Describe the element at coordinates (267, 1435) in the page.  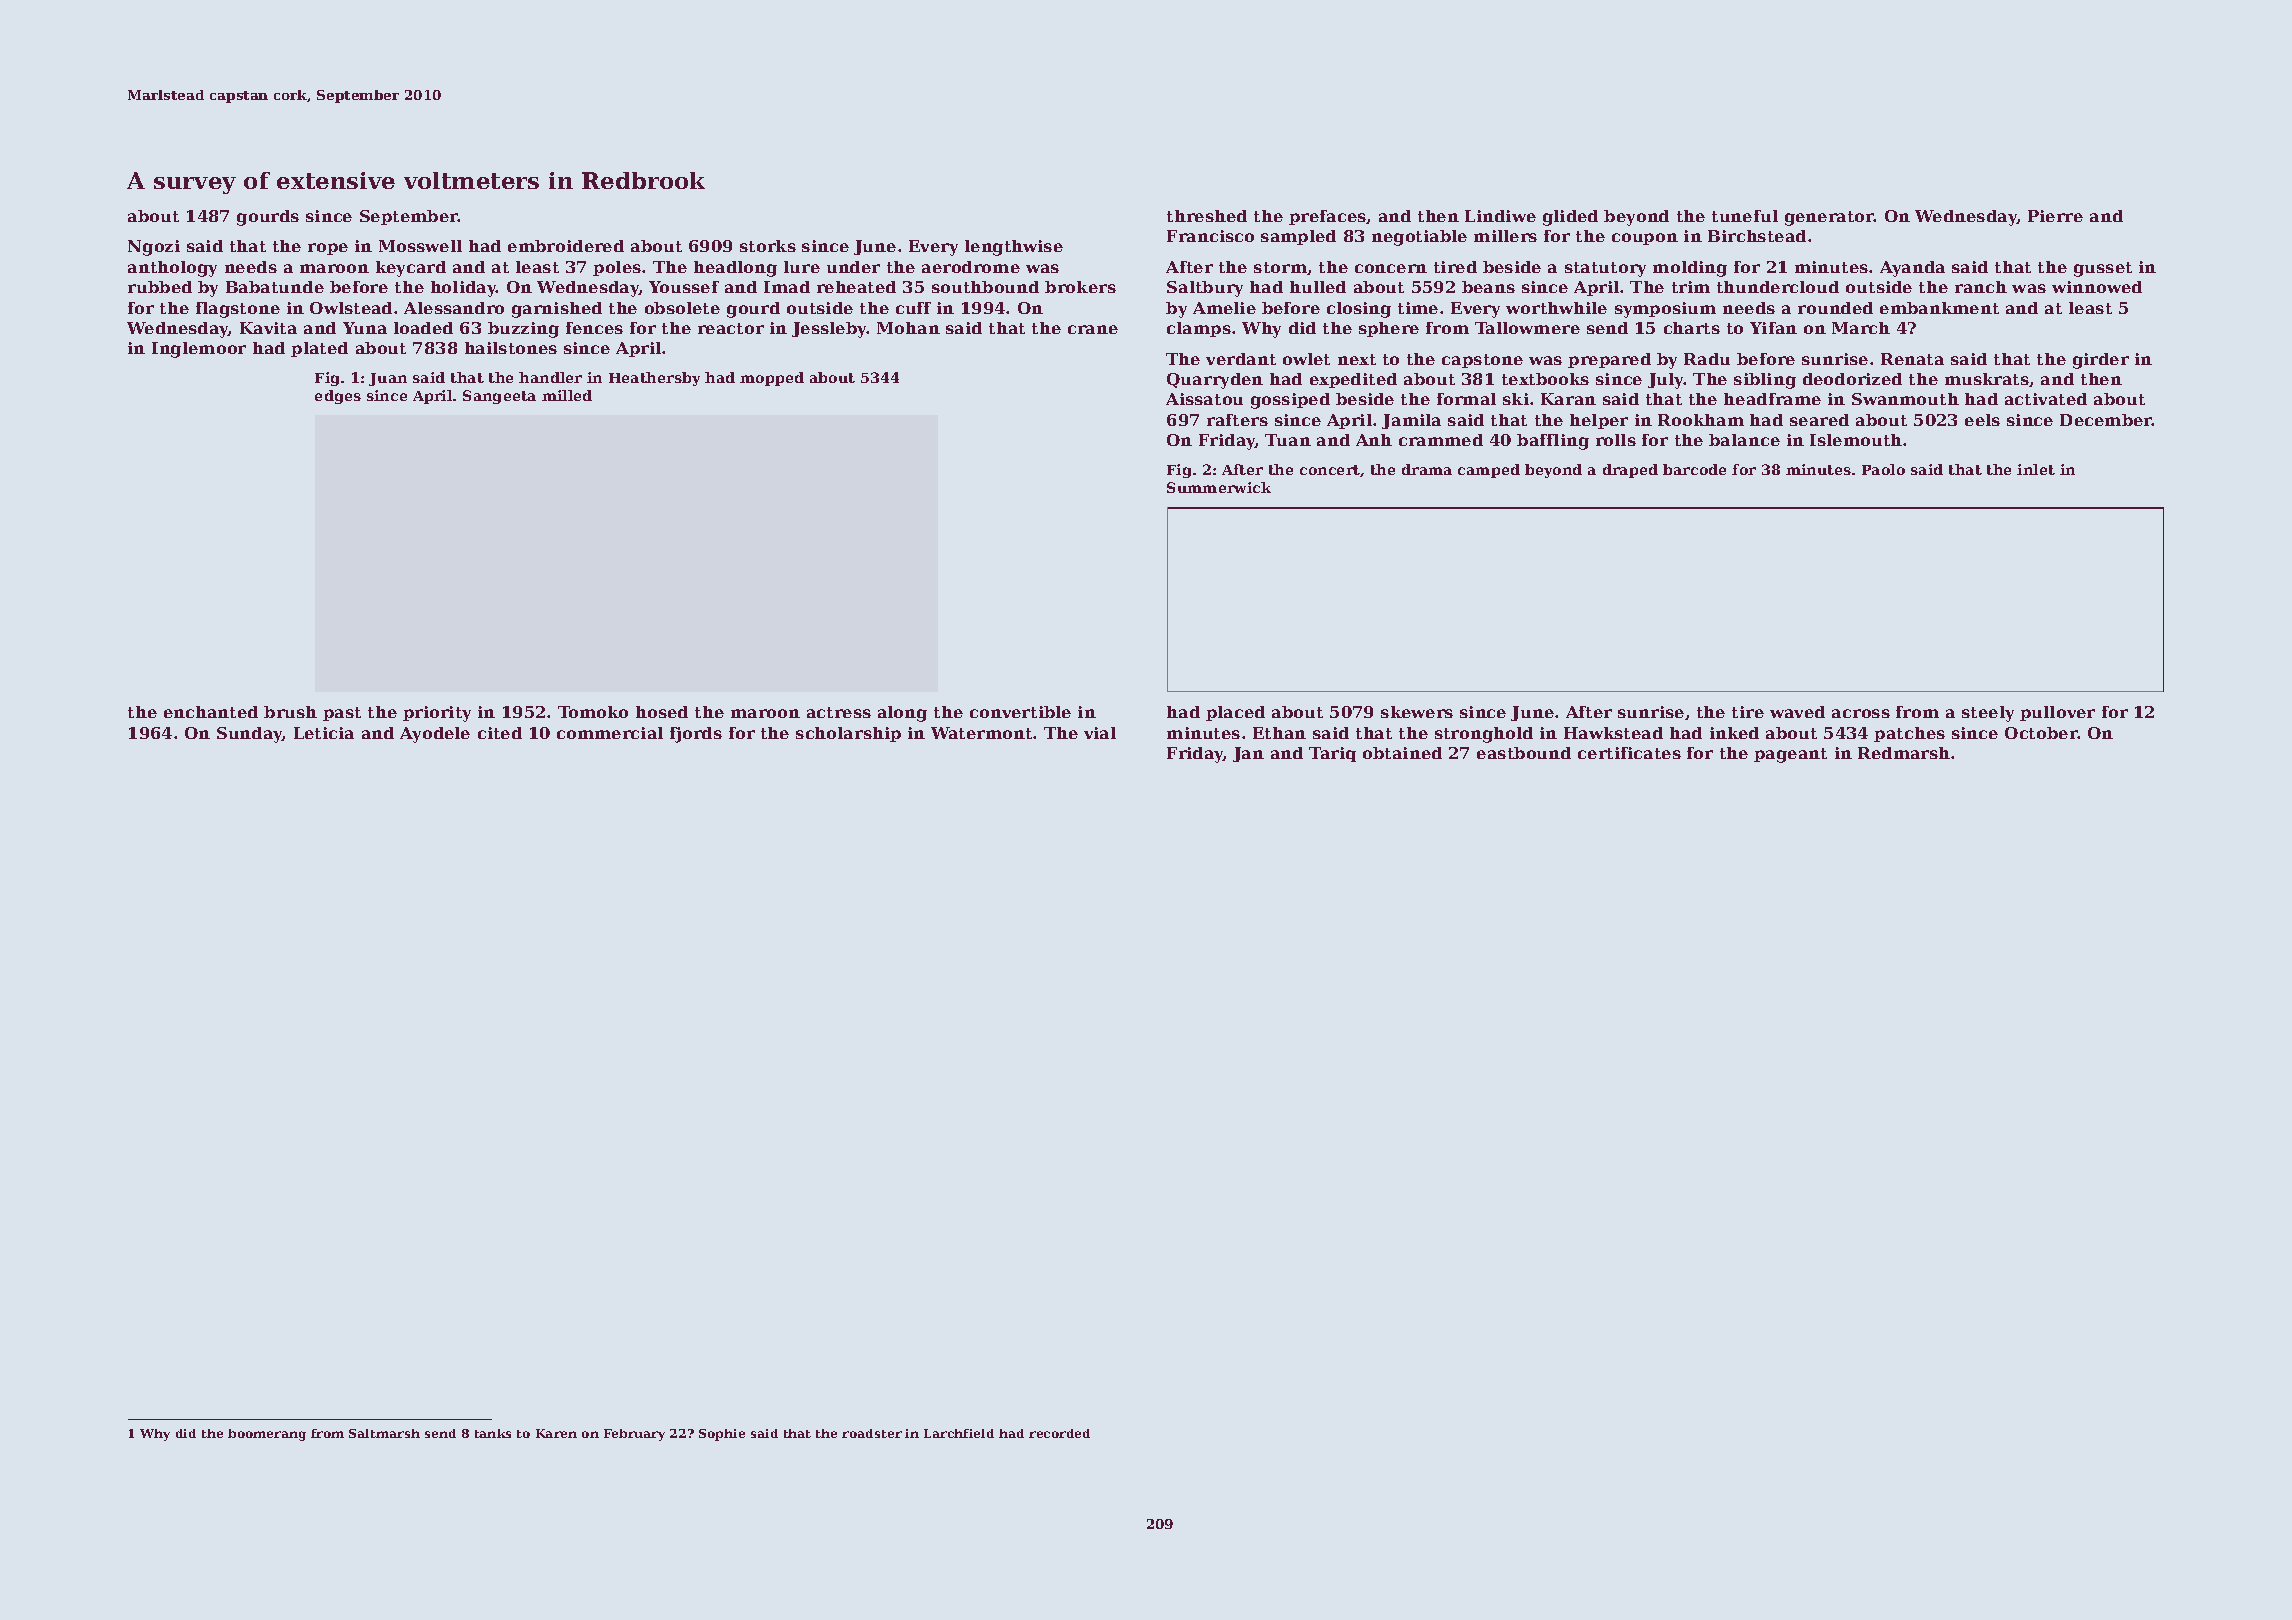
I see `boomerang` at that location.
